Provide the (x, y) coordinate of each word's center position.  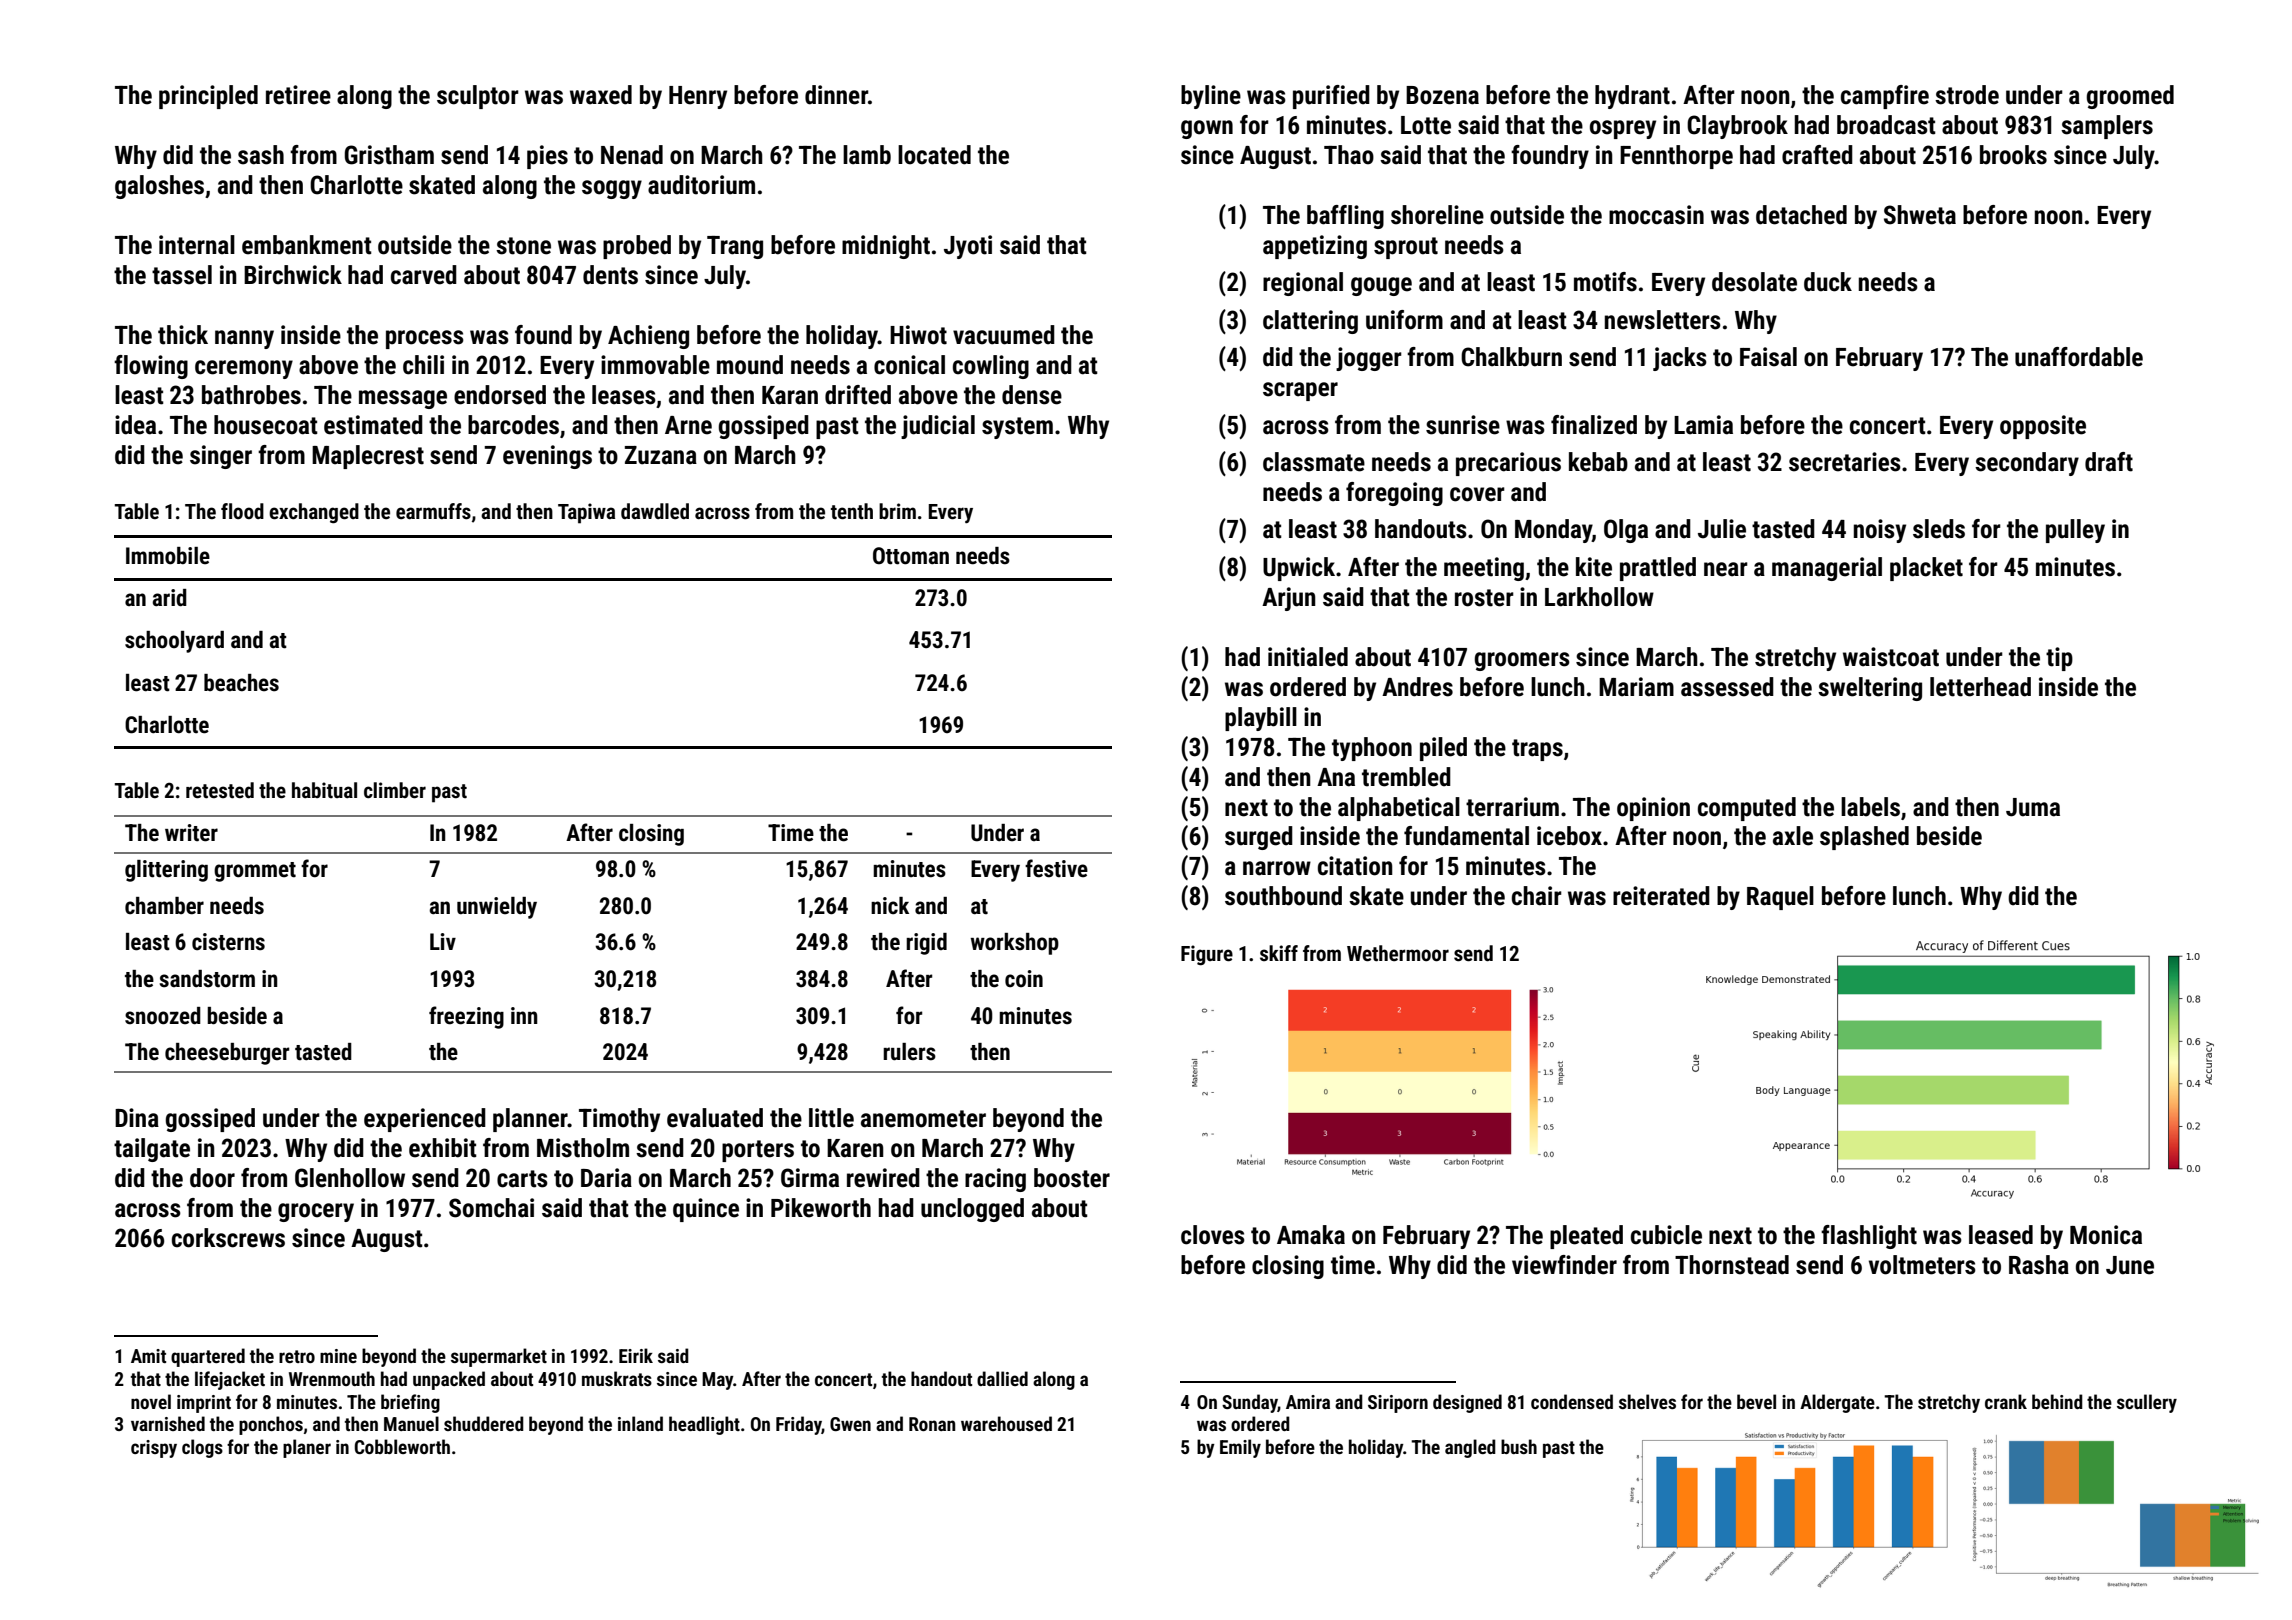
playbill (1261, 719)
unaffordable (2079, 357)
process (425, 339)
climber (395, 790)
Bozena (1442, 95)
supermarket (499, 1357)
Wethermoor (1398, 953)
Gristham (389, 155)
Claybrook (1737, 127)
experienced (425, 1120)
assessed (1727, 687)
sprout (1406, 248)
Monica (2106, 1235)
